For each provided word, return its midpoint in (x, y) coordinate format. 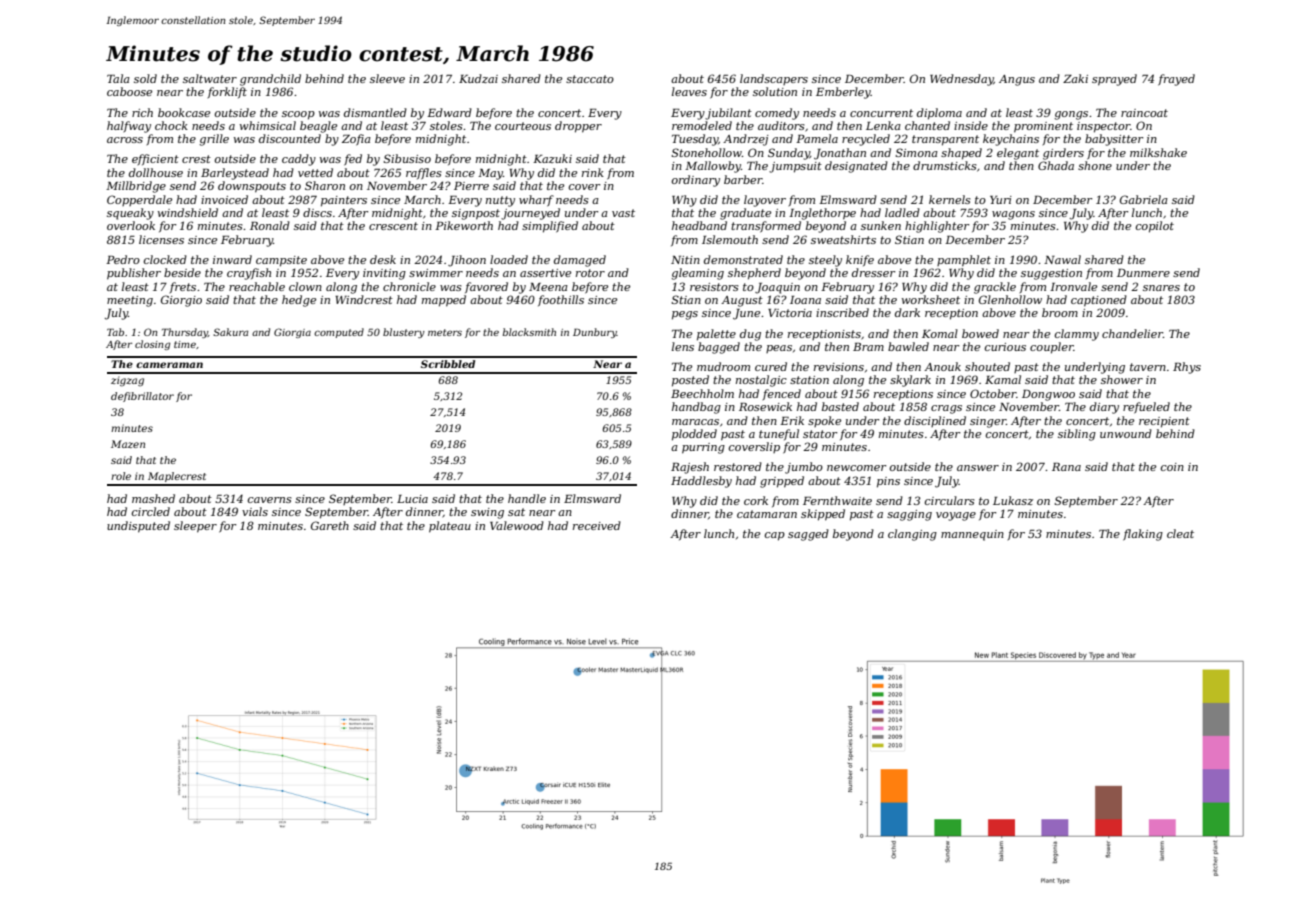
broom (1060, 312)
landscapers (774, 79)
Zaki (1075, 78)
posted (690, 381)
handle (527, 498)
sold (145, 78)
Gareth (330, 525)
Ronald (270, 225)
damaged (580, 261)
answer (978, 468)
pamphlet (964, 261)
